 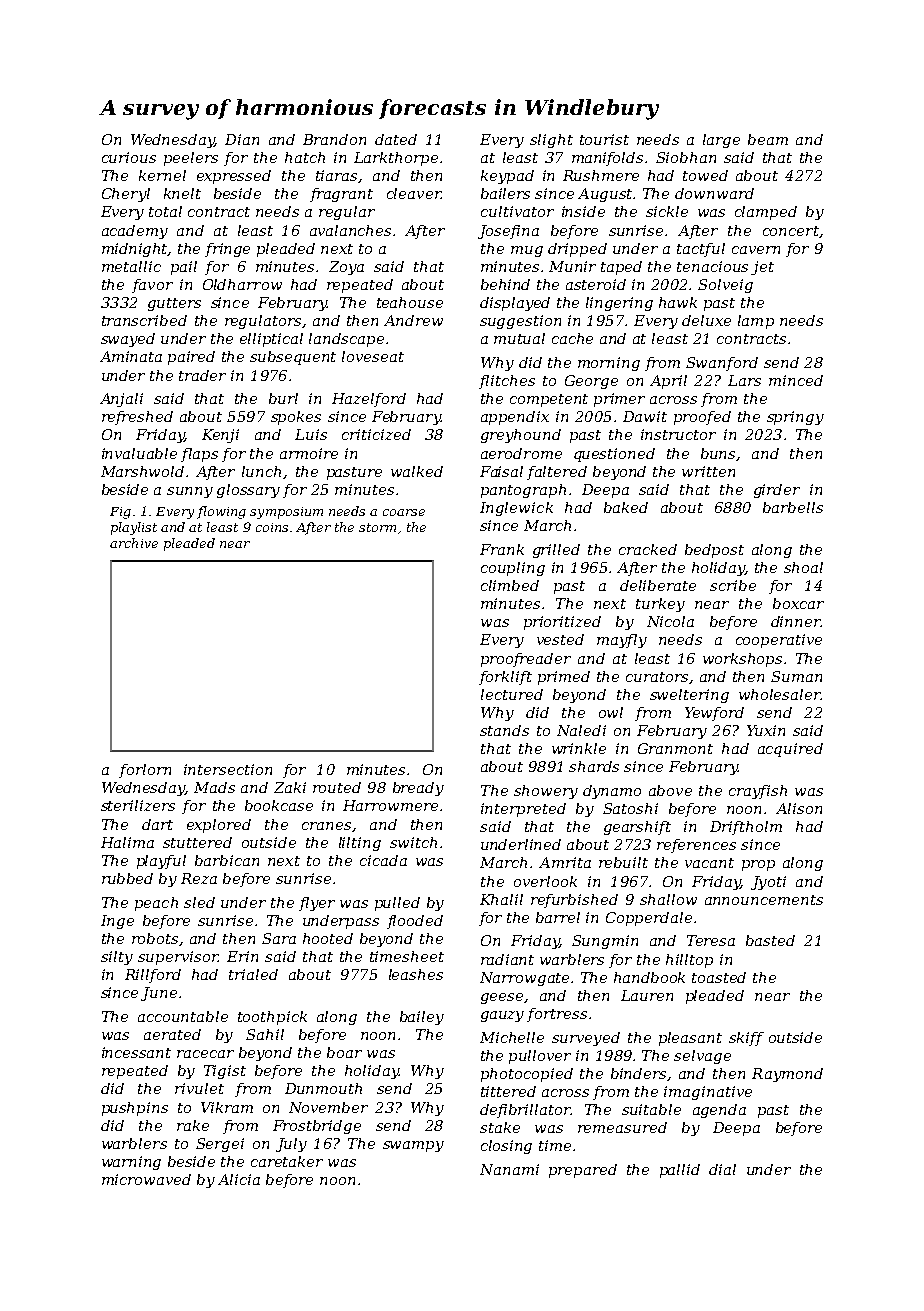 I want to click on Zaki, so click(x=290, y=787).
